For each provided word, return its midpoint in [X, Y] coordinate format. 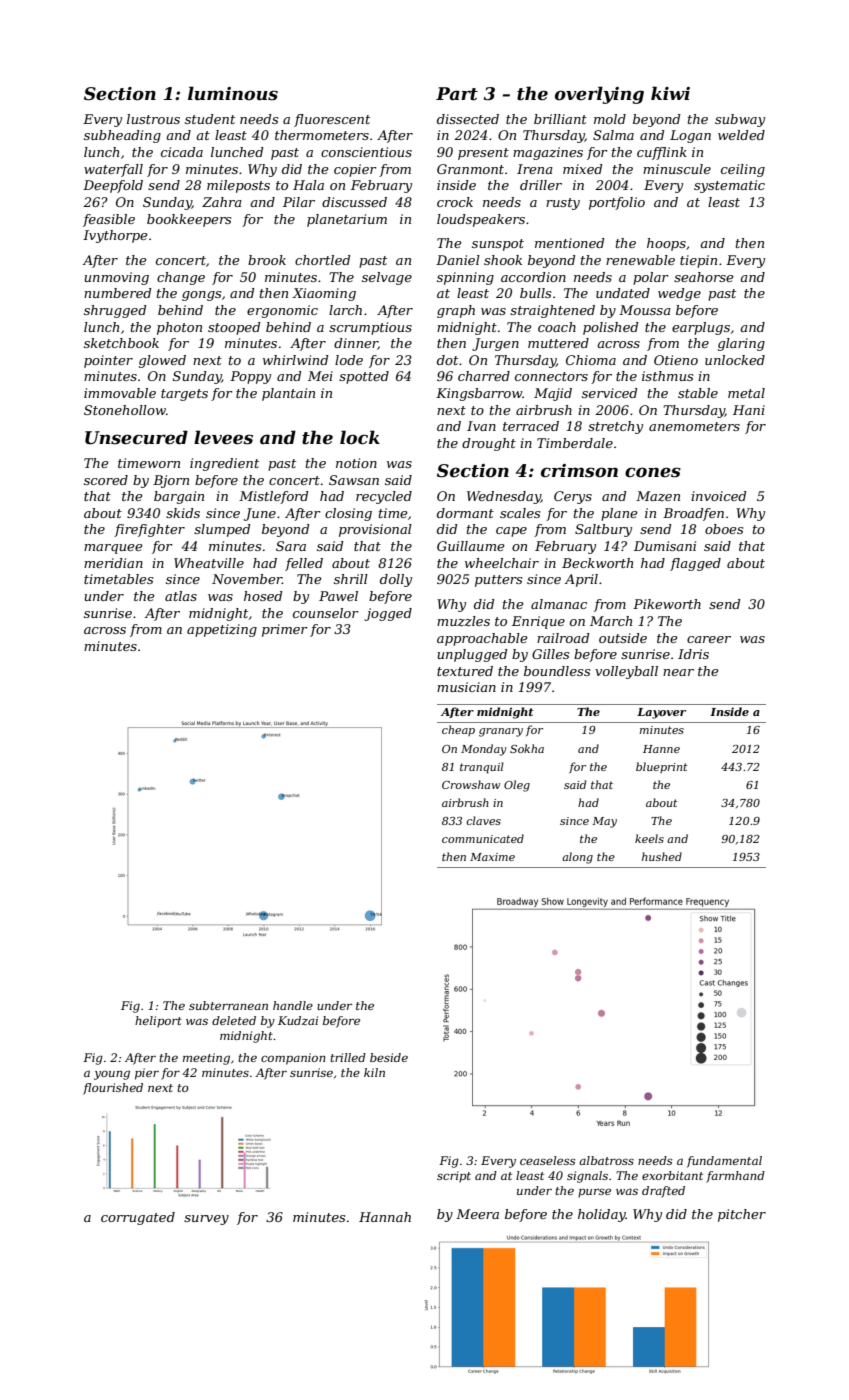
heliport [158, 1022]
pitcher [742, 1215]
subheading [122, 136]
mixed [582, 169]
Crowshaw [471, 784]
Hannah [385, 1217]
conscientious [366, 152]
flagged [695, 564]
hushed [662, 856]
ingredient [224, 464]
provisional [375, 530]
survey [206, 1220]
